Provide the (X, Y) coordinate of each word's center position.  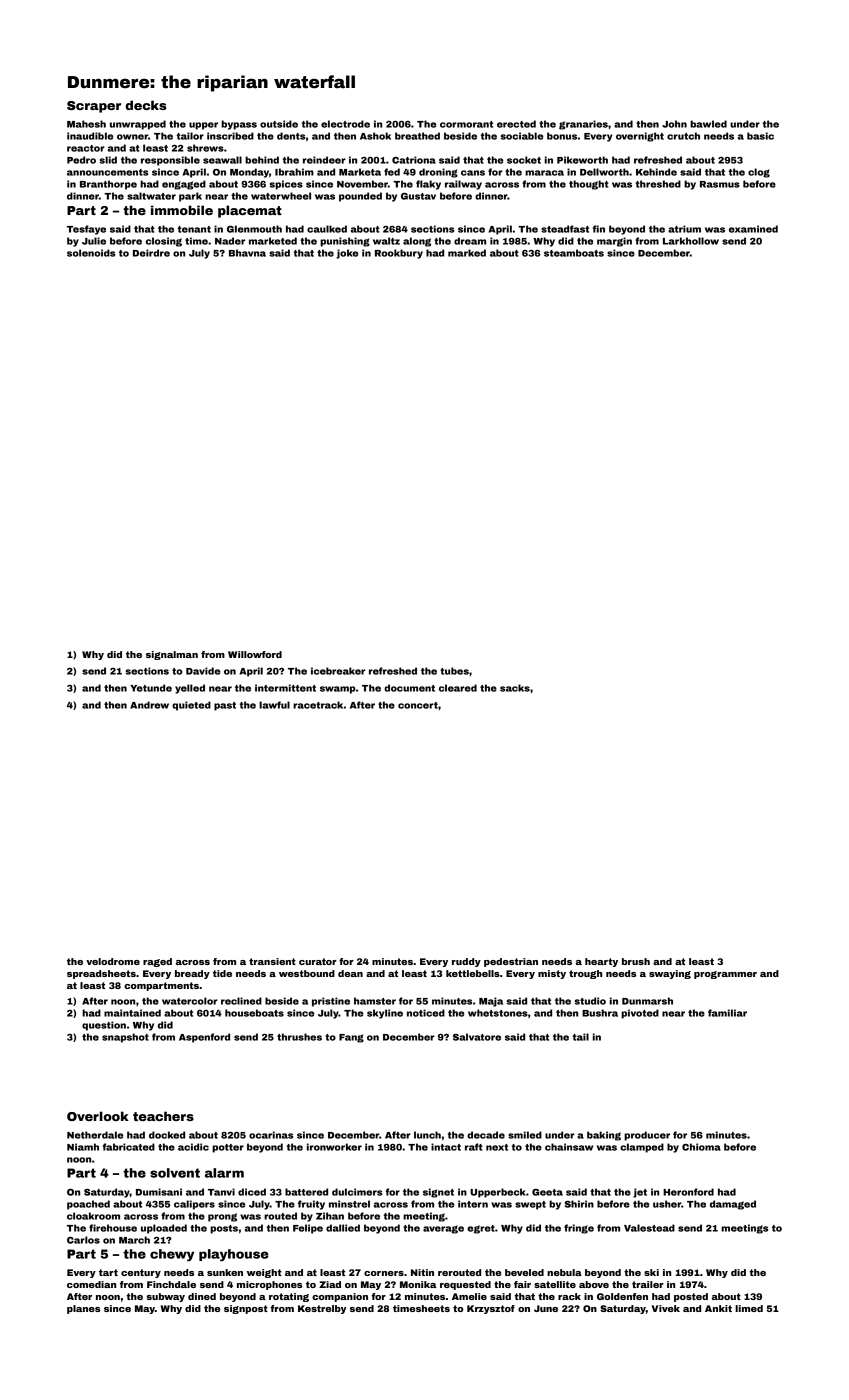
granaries (583, 125)
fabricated (129, 1147)
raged (157, 962)
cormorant (466, 124)
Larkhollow (691, 241)
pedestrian (511, 962)
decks (146, 105)
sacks (515, 688)
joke (347, 254)
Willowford (255, 654)
